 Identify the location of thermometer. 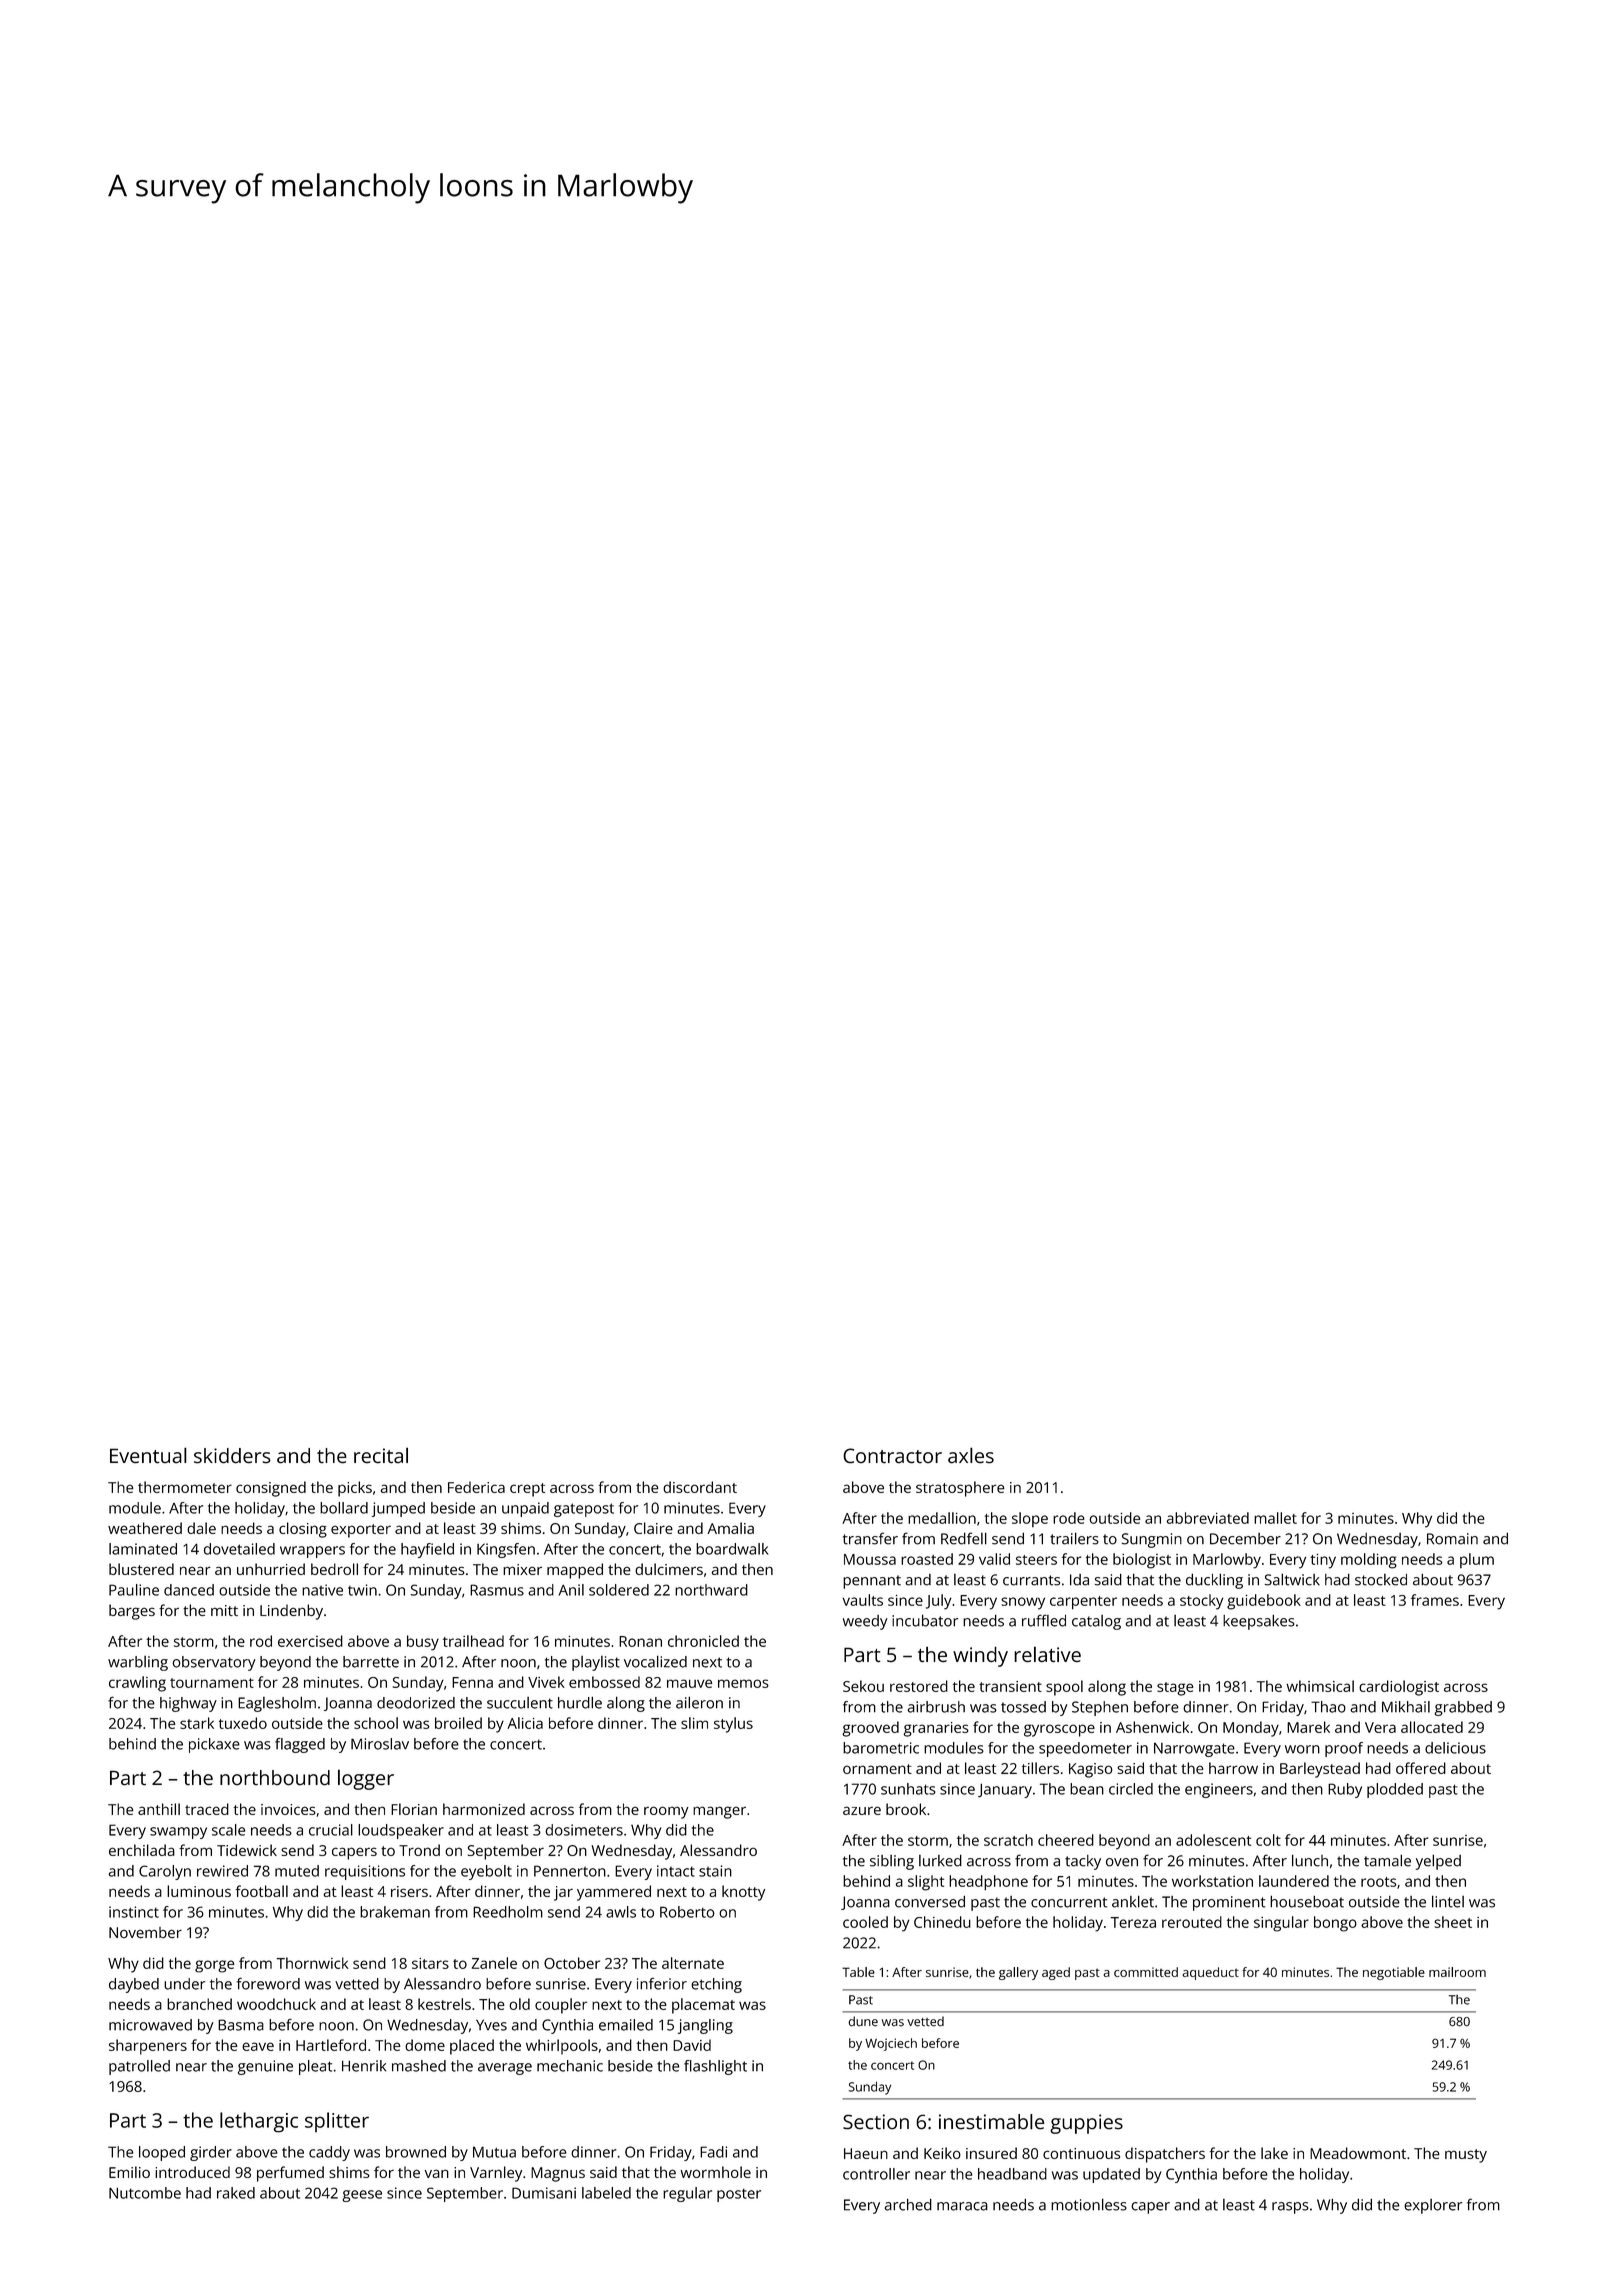
(185, 1487).
